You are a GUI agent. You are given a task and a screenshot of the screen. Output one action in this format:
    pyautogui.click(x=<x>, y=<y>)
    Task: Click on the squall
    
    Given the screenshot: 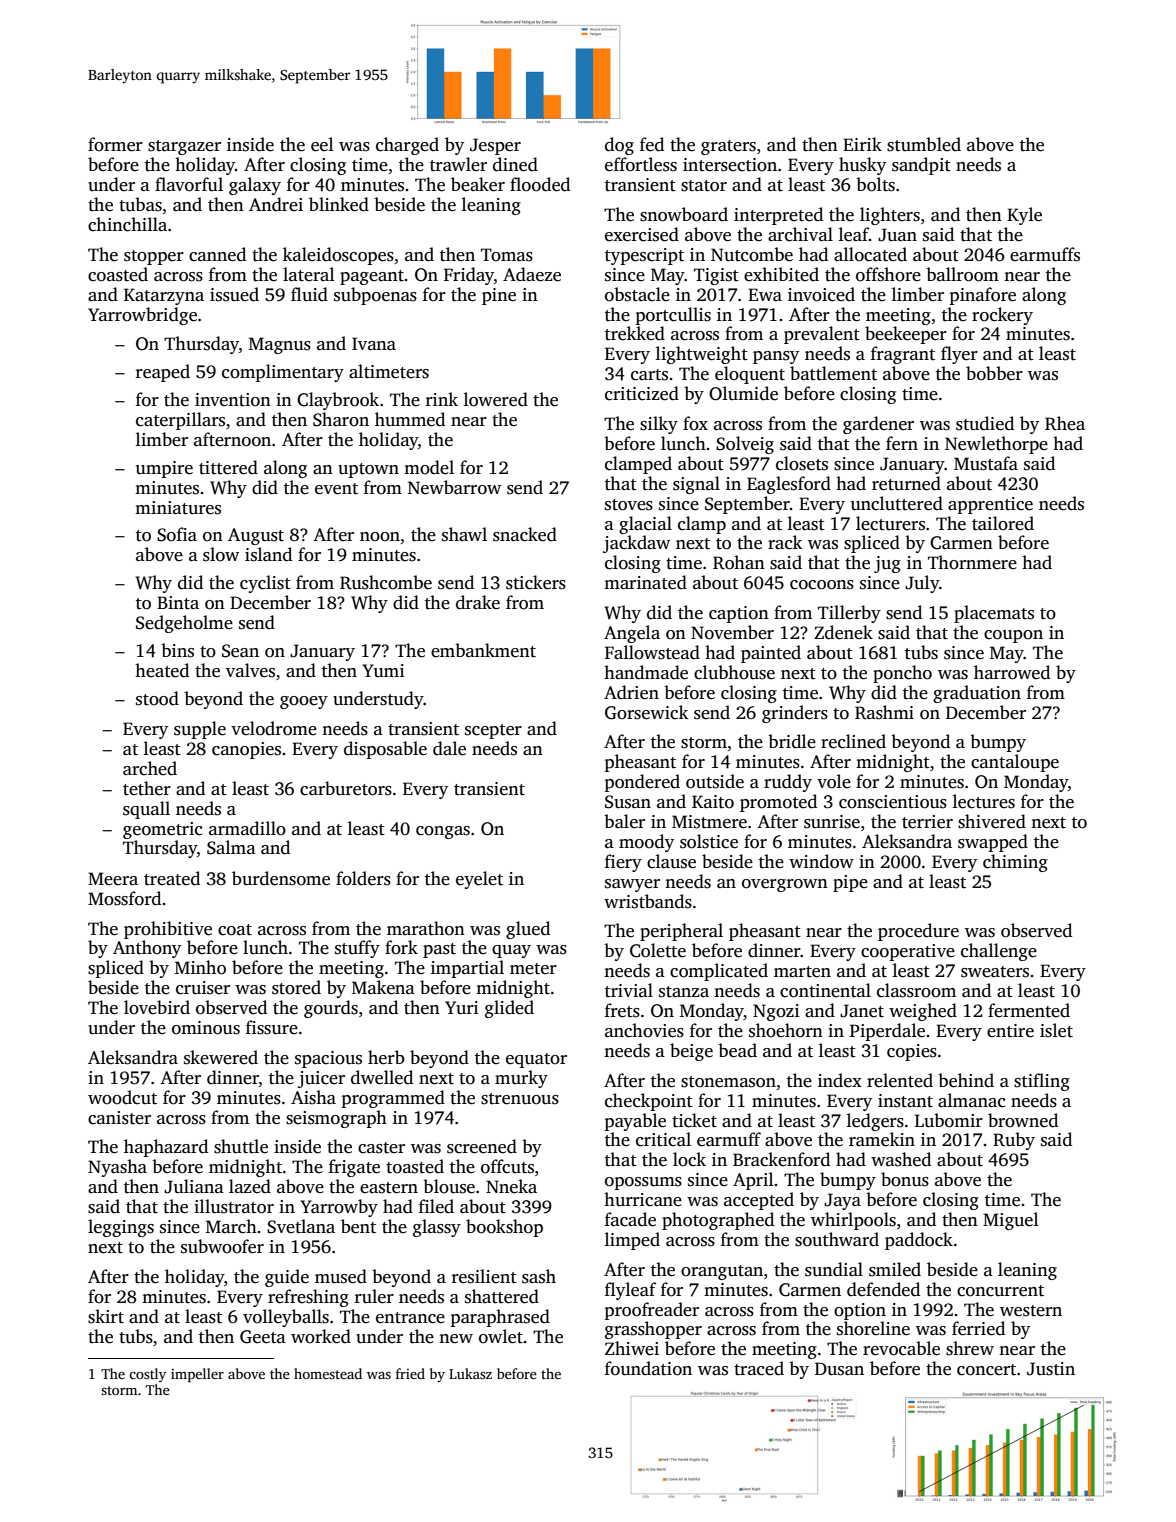 What is the action you would take?
    pyautogui.click(x=146, y=810)
